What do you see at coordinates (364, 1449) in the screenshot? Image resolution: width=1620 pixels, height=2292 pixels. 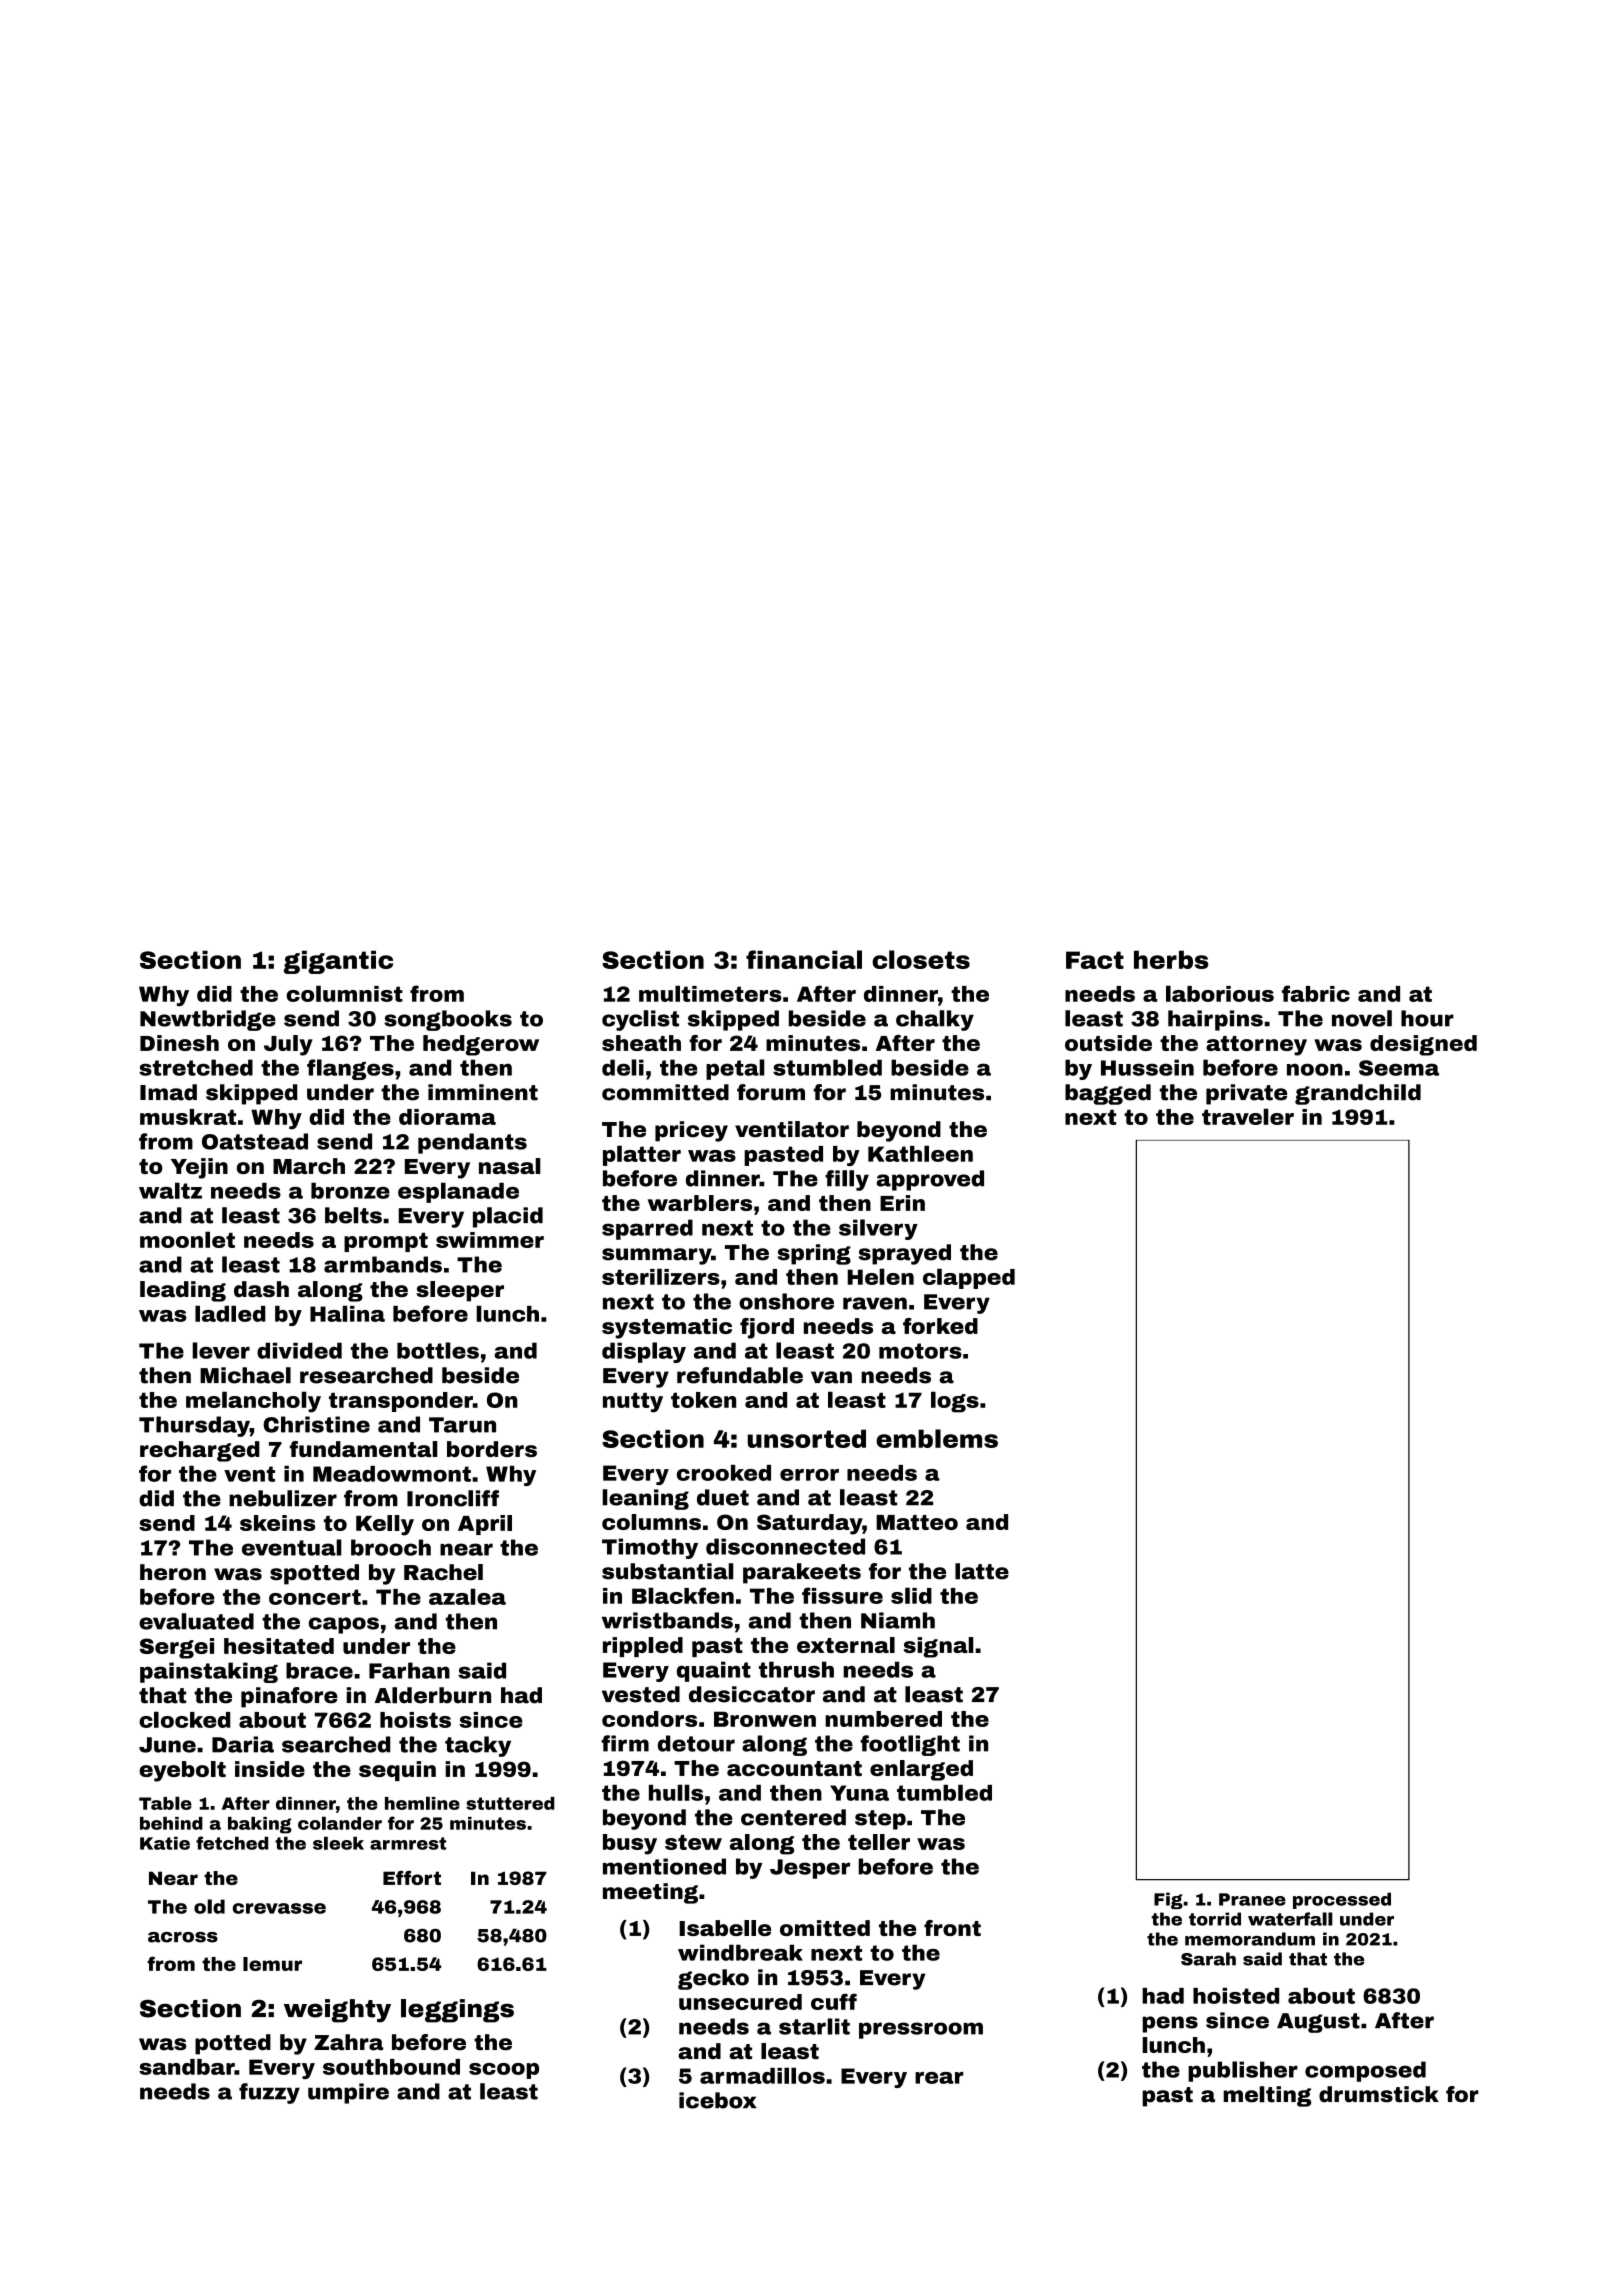 I see `fundamental` at bounding box center [364, 1449].
